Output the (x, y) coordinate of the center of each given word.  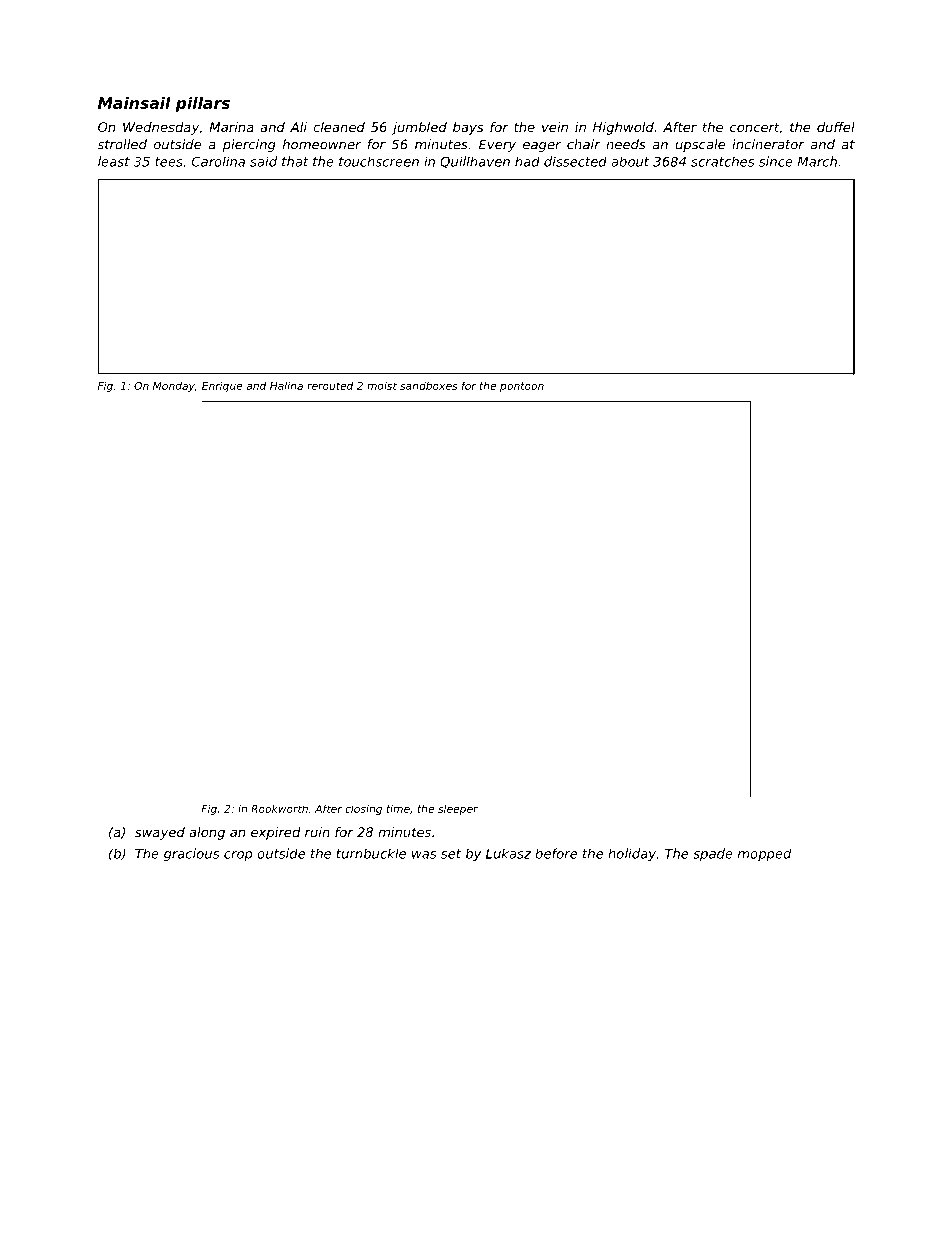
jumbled (419, 128)
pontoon (522, 387)
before (556, 853)
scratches (722, 161)
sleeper (458, 810)
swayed (160, 833)
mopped (764, 854)
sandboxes (429, 385)
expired (276, 833)
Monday (174, 386)
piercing (249, 145)
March (817, 161)
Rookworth (279, 809)
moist (382, 385)
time (398, 808)
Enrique (222, 387)
